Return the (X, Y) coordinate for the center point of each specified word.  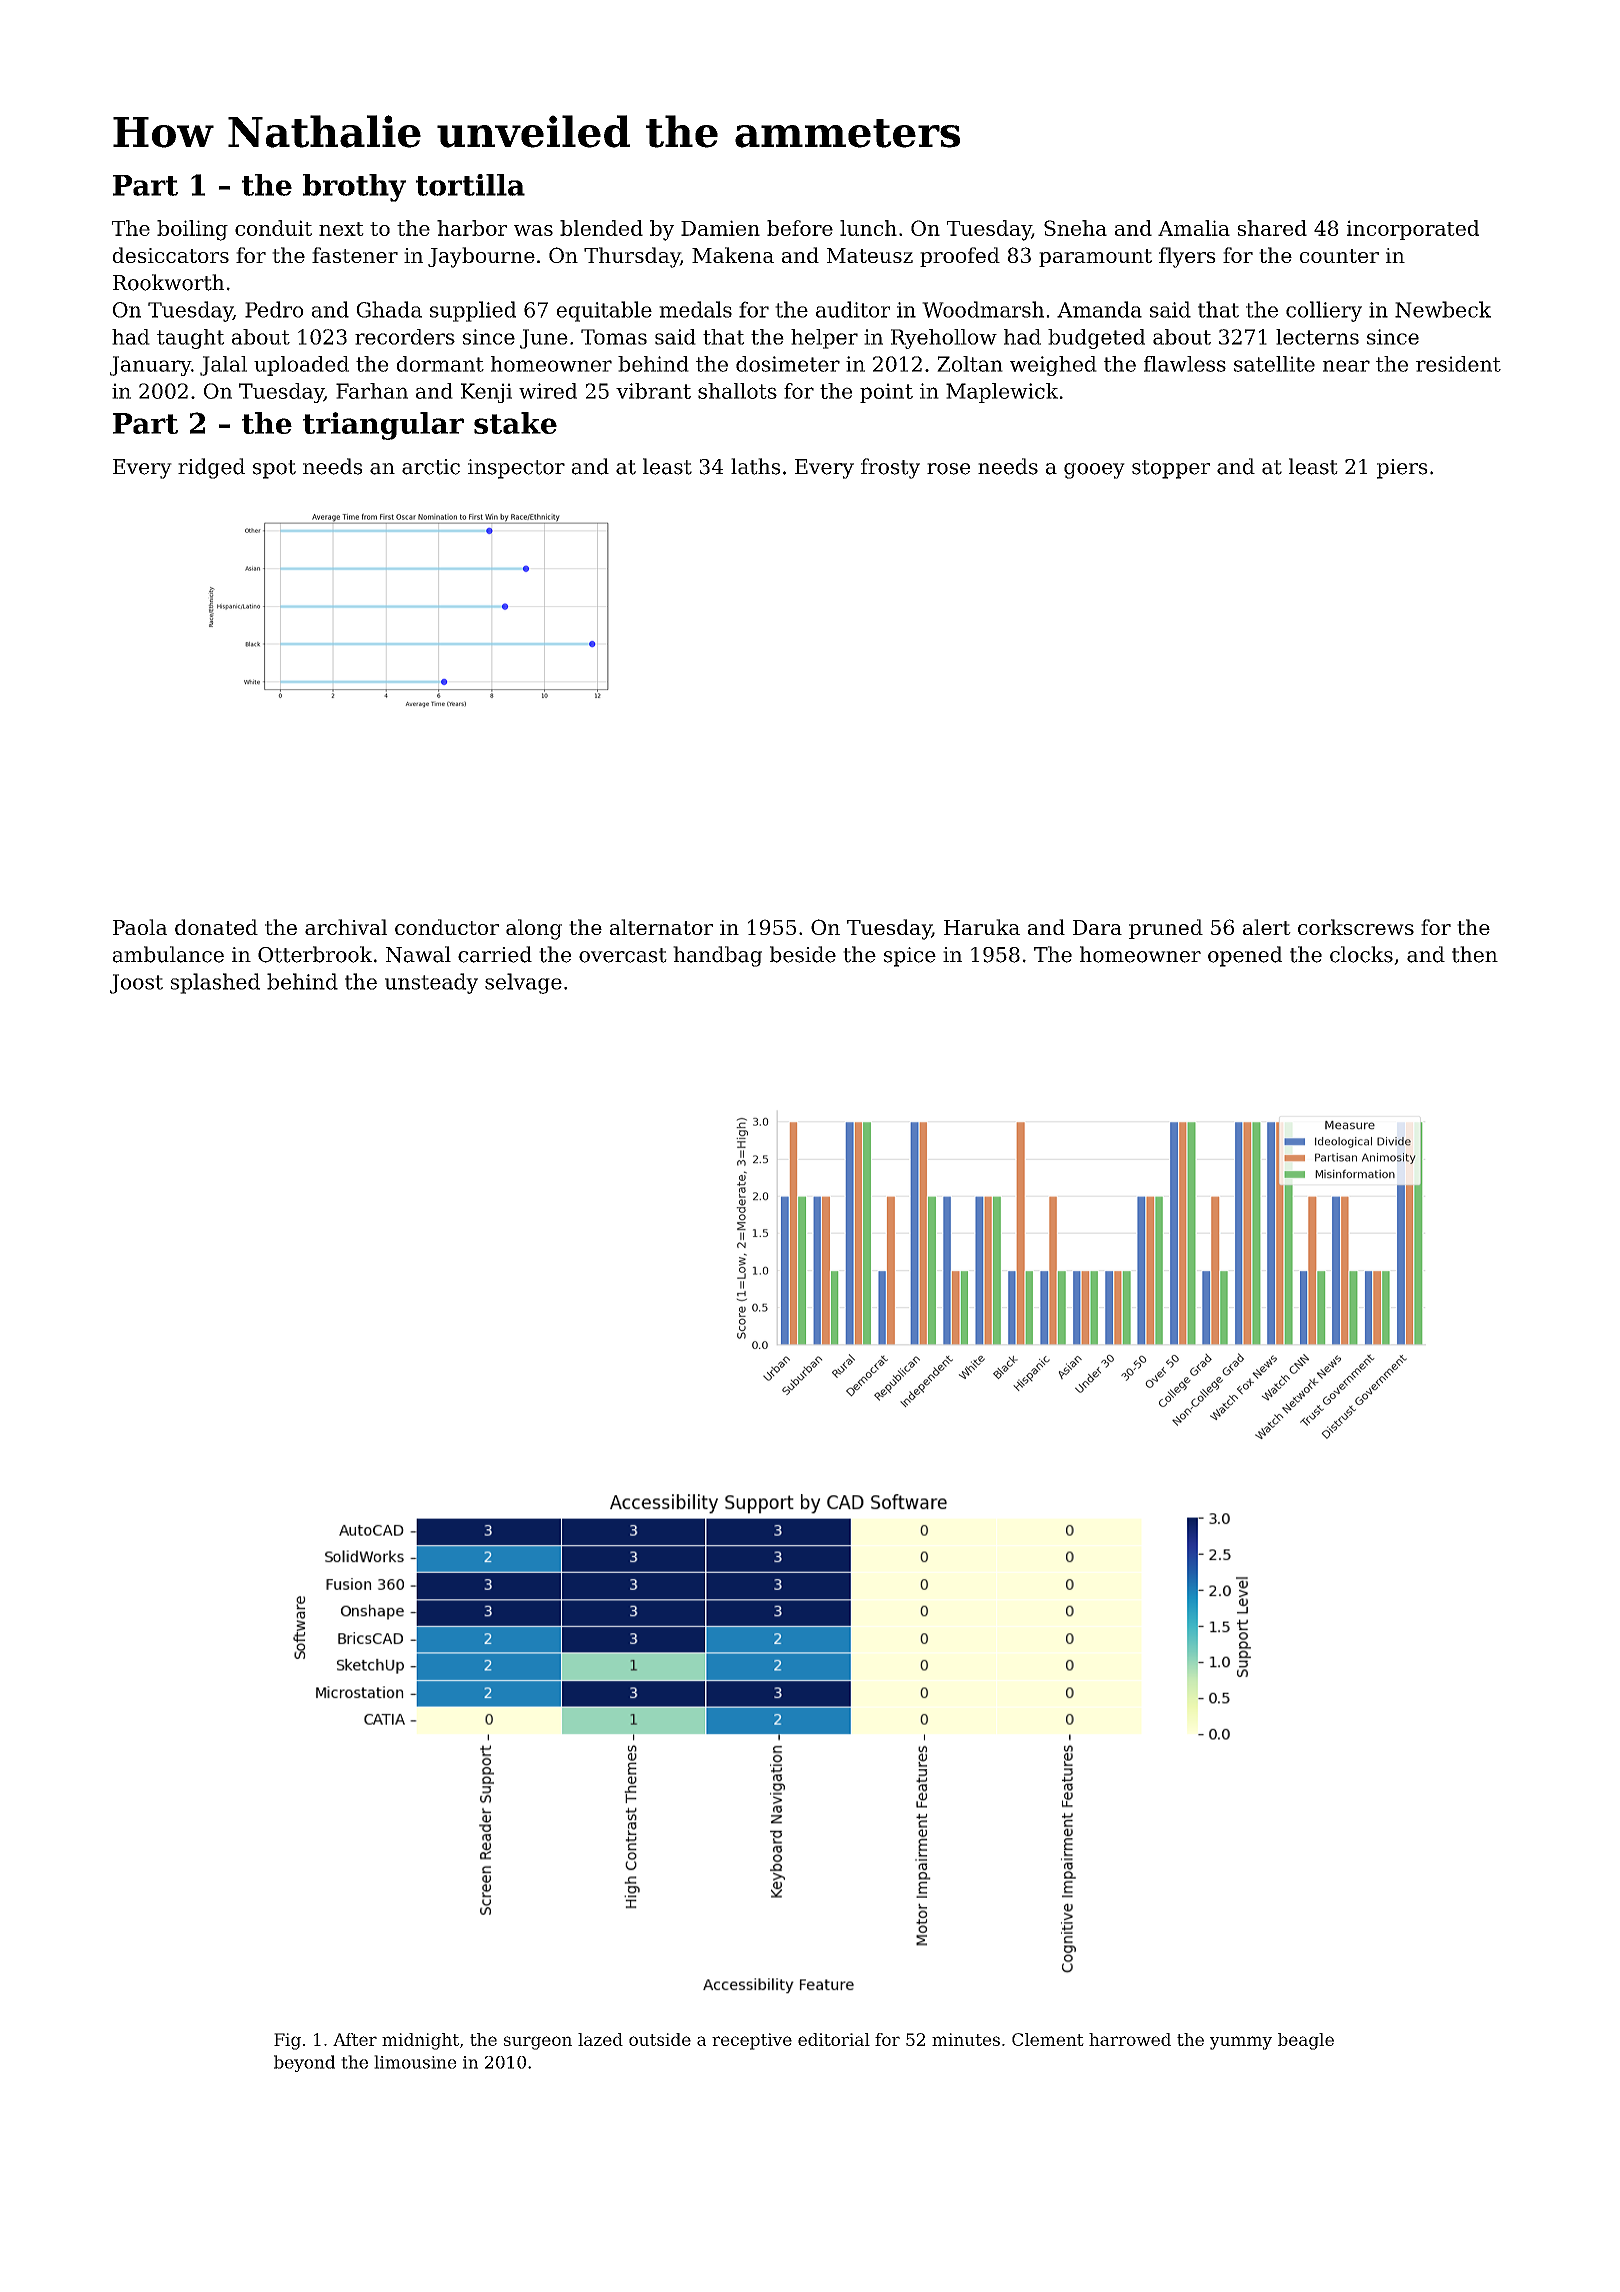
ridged (211, 468)
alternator (661, 927)
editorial (834, 2039)
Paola (140, 927)
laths (755, 466)
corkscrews (1356, 927)
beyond (304, 2063)
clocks (1361, 954)
